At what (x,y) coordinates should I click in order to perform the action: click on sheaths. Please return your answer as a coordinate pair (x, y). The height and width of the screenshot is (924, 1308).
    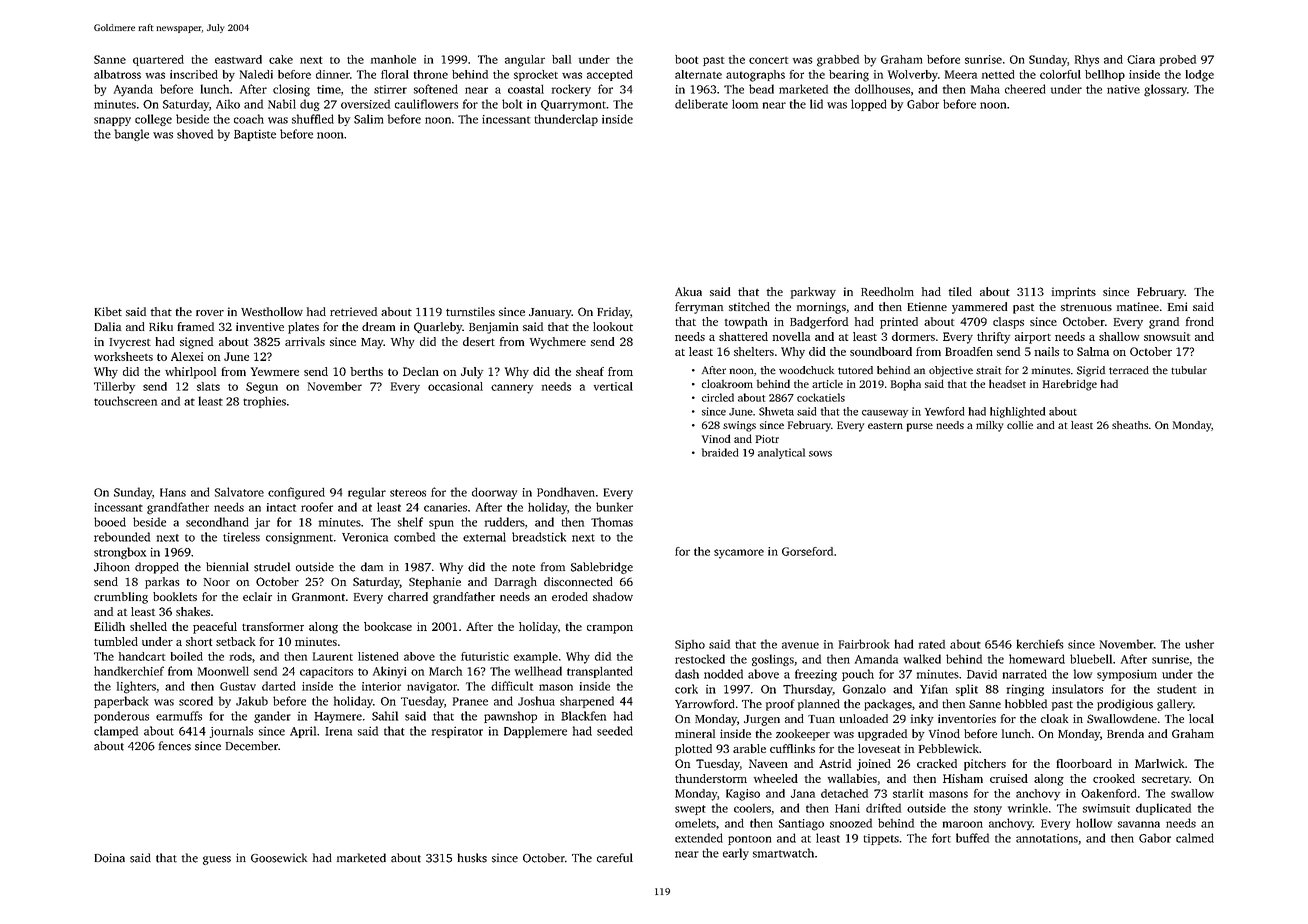
    Looking at the image, I should click on (1130, 425).
